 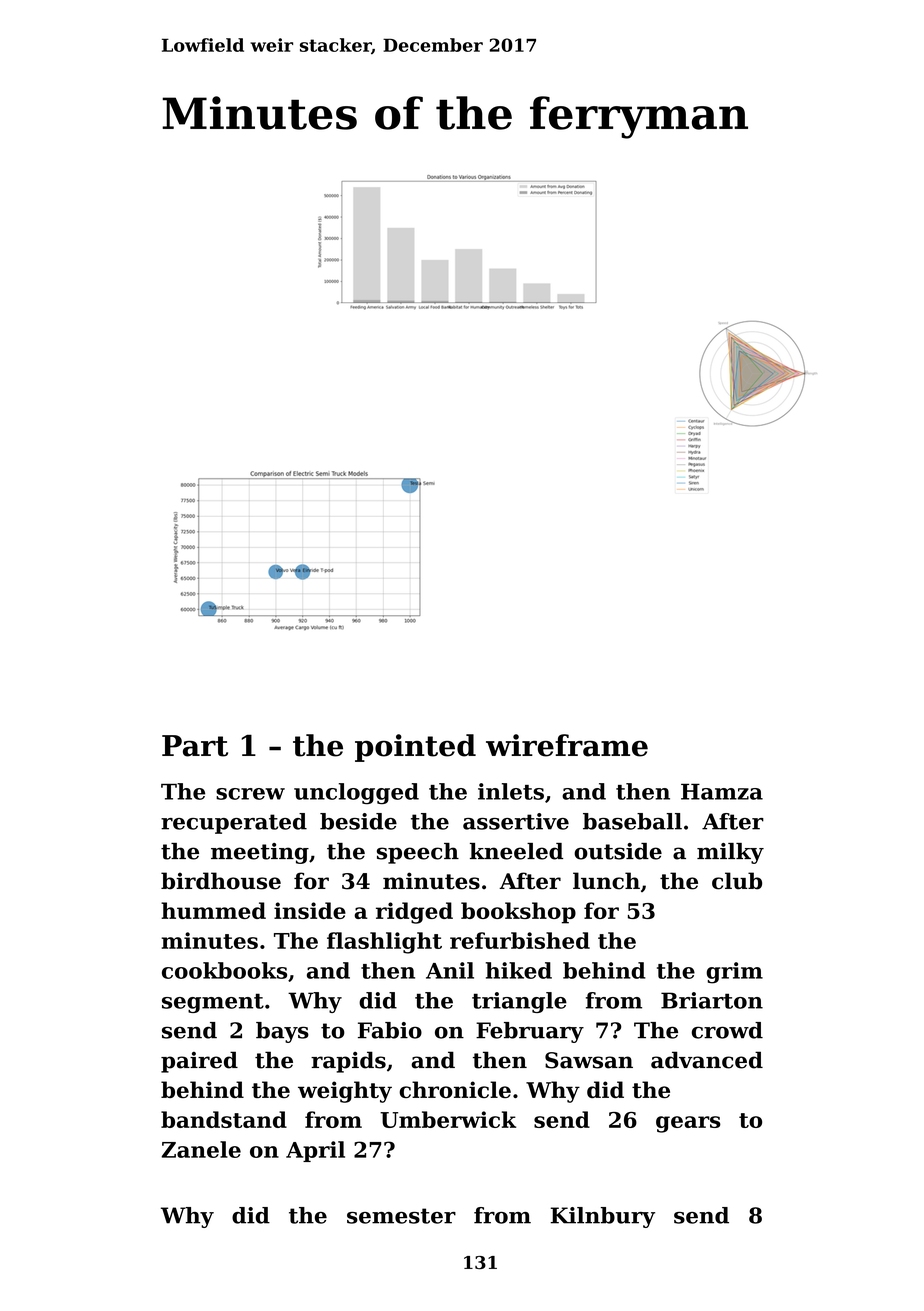 I want to click on kneeled, so click(x=516, y=851).
